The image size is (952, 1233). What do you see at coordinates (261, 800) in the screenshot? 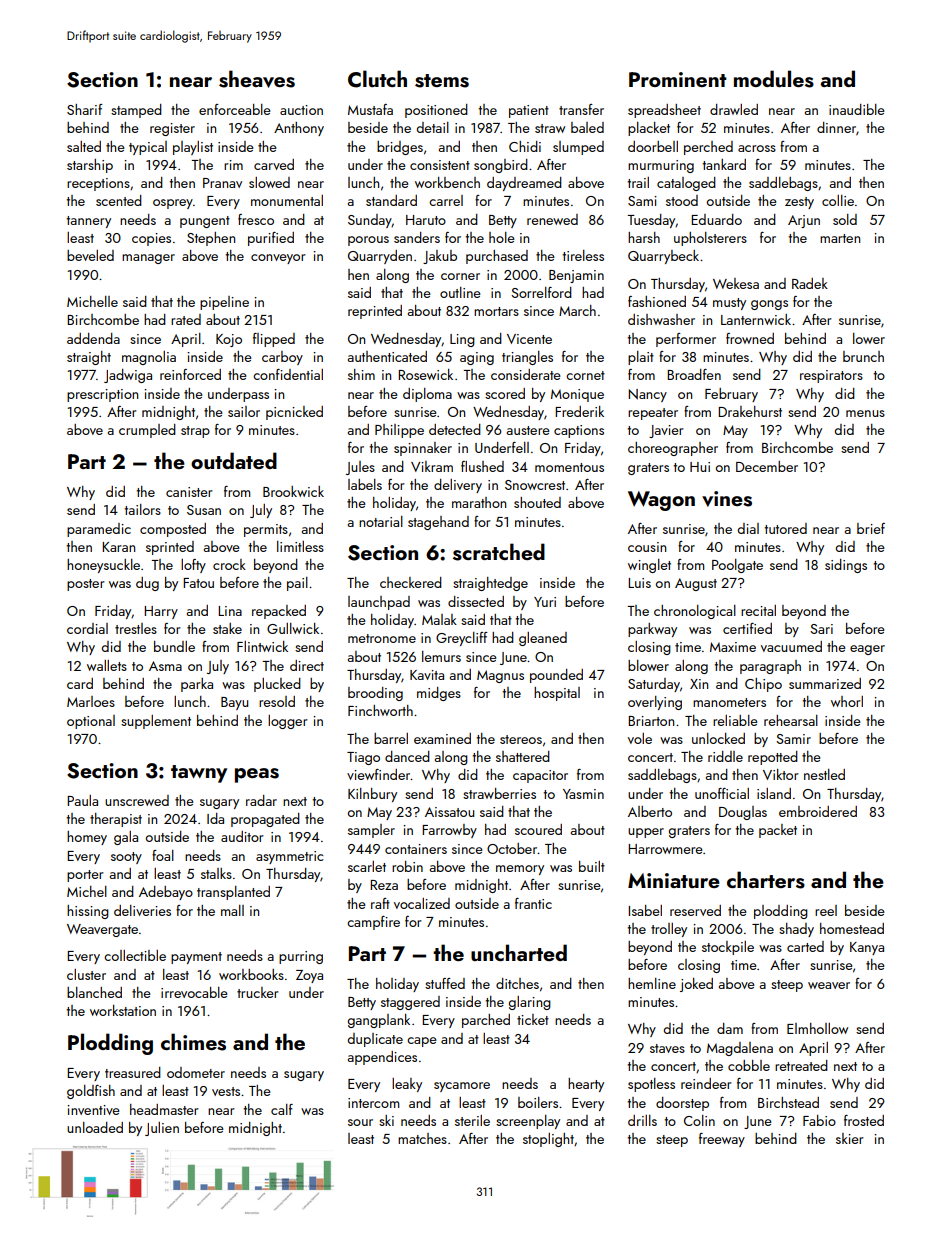
I see `radar` at bounding box center [261, 800].
